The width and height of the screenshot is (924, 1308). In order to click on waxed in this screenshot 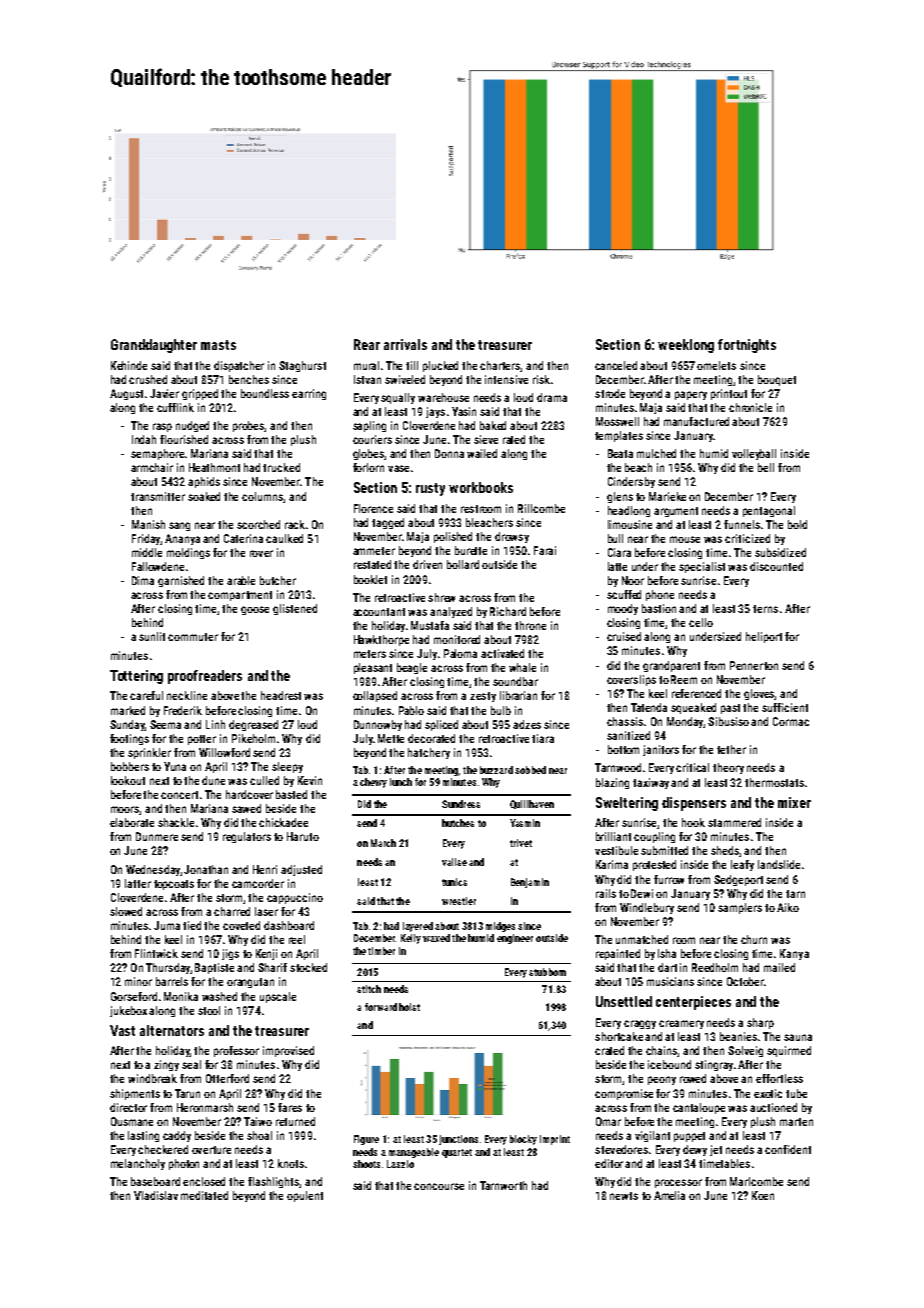, I will do `click(436, 938)`.
